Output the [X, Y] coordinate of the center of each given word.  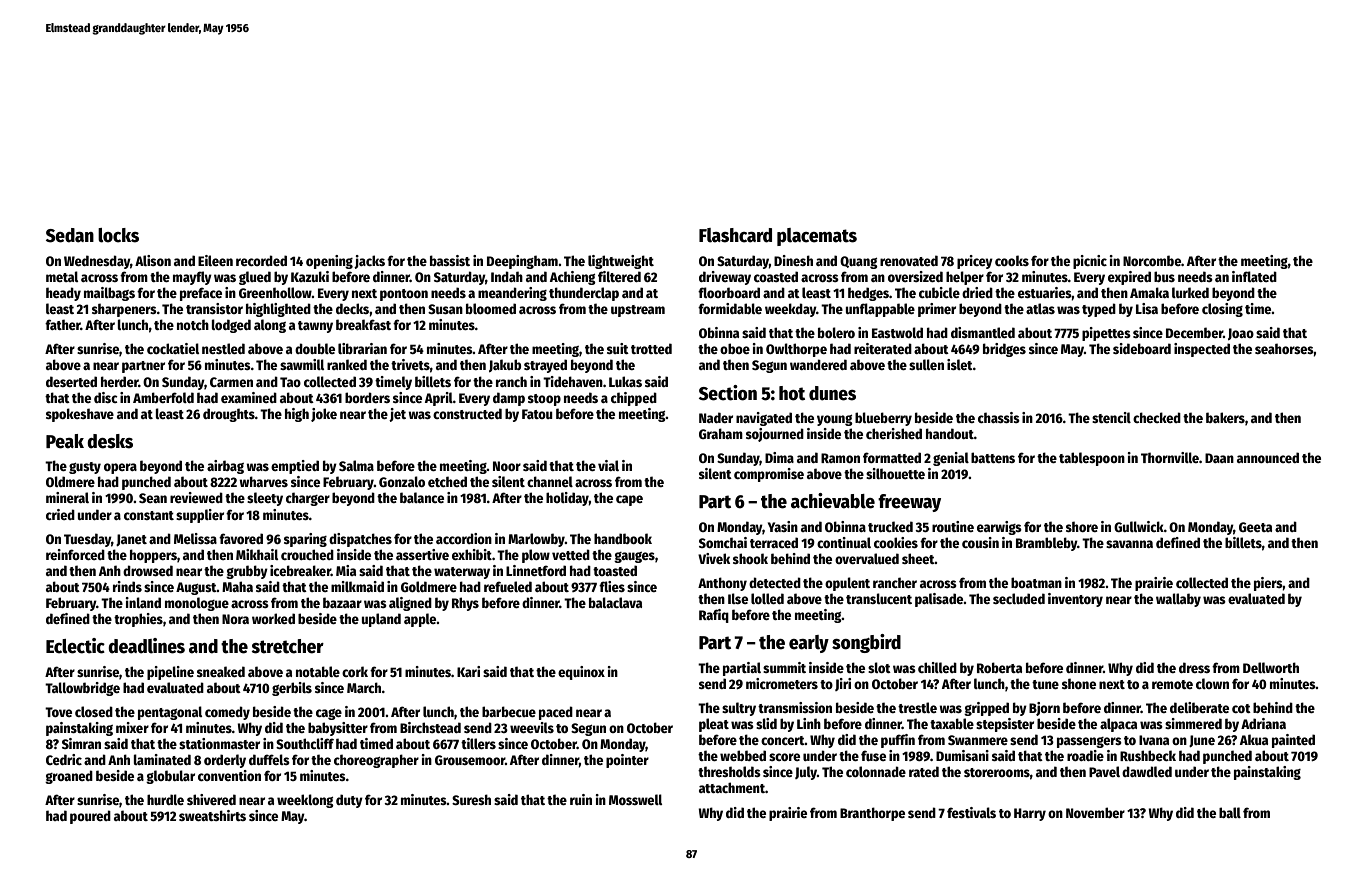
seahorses [1284, 348]
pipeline [170, 673]
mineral [67, 497]
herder [120, 381]
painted [1293, 741]
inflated [1254, 276]
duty [349, 801]
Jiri [843, 684]
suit [618, 348]
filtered [619, 276]
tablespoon [1092, 459]
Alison [153, 260]
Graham [721, 433]
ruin [581, 799]
